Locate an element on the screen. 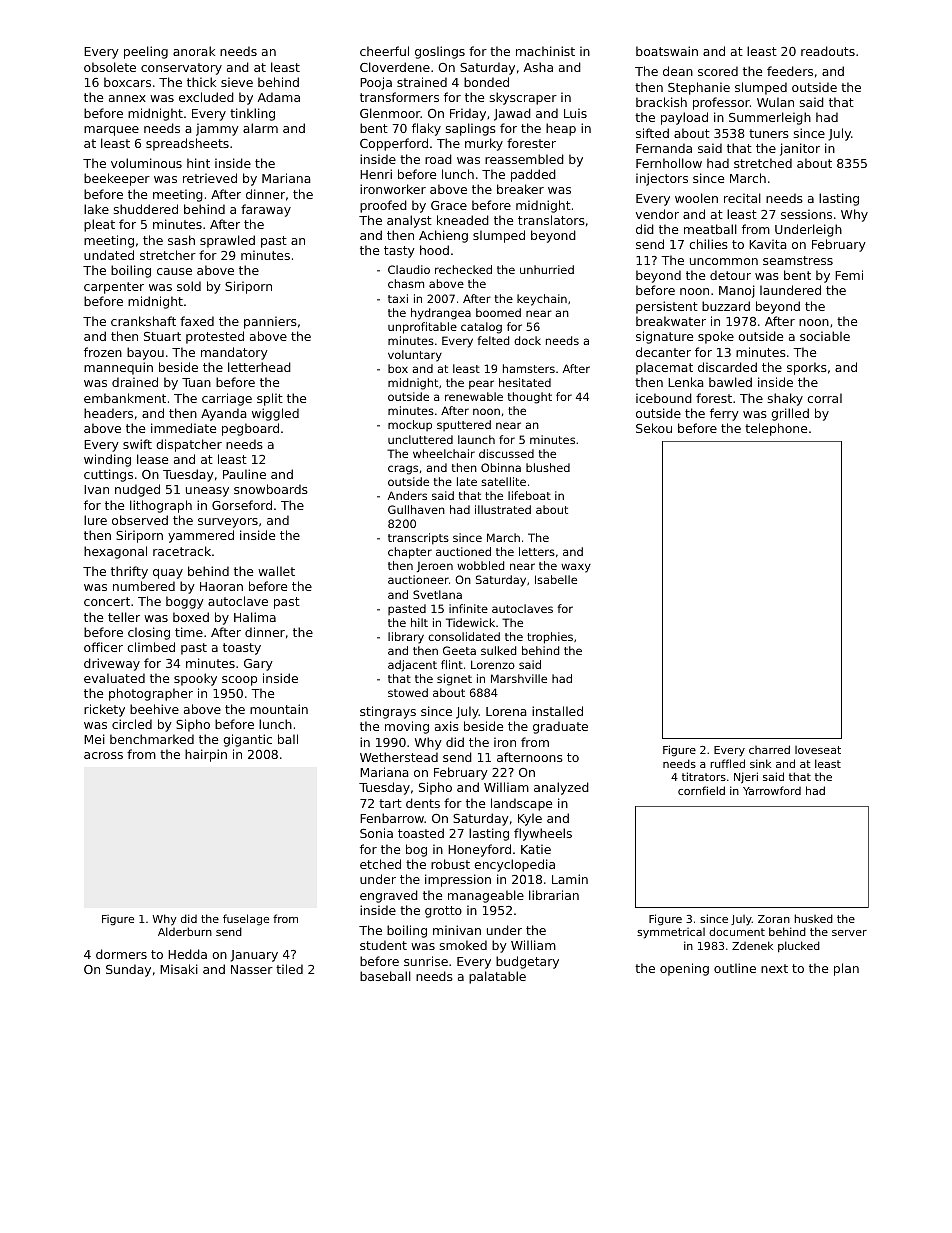  Mei is located at coordinates (94, 739).
